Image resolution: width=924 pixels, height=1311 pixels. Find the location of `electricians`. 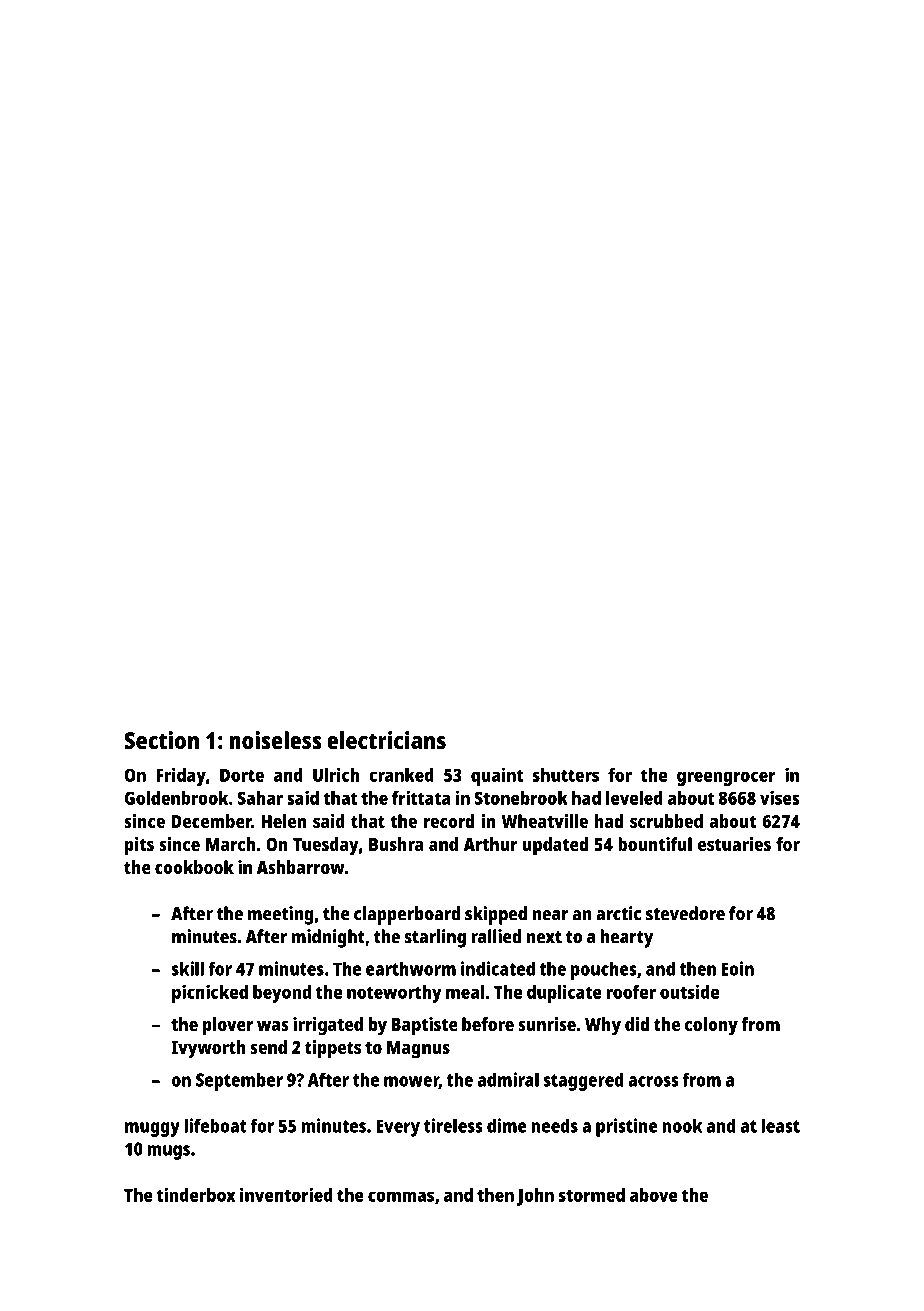

electricians is located at coordinates (386, 740).
